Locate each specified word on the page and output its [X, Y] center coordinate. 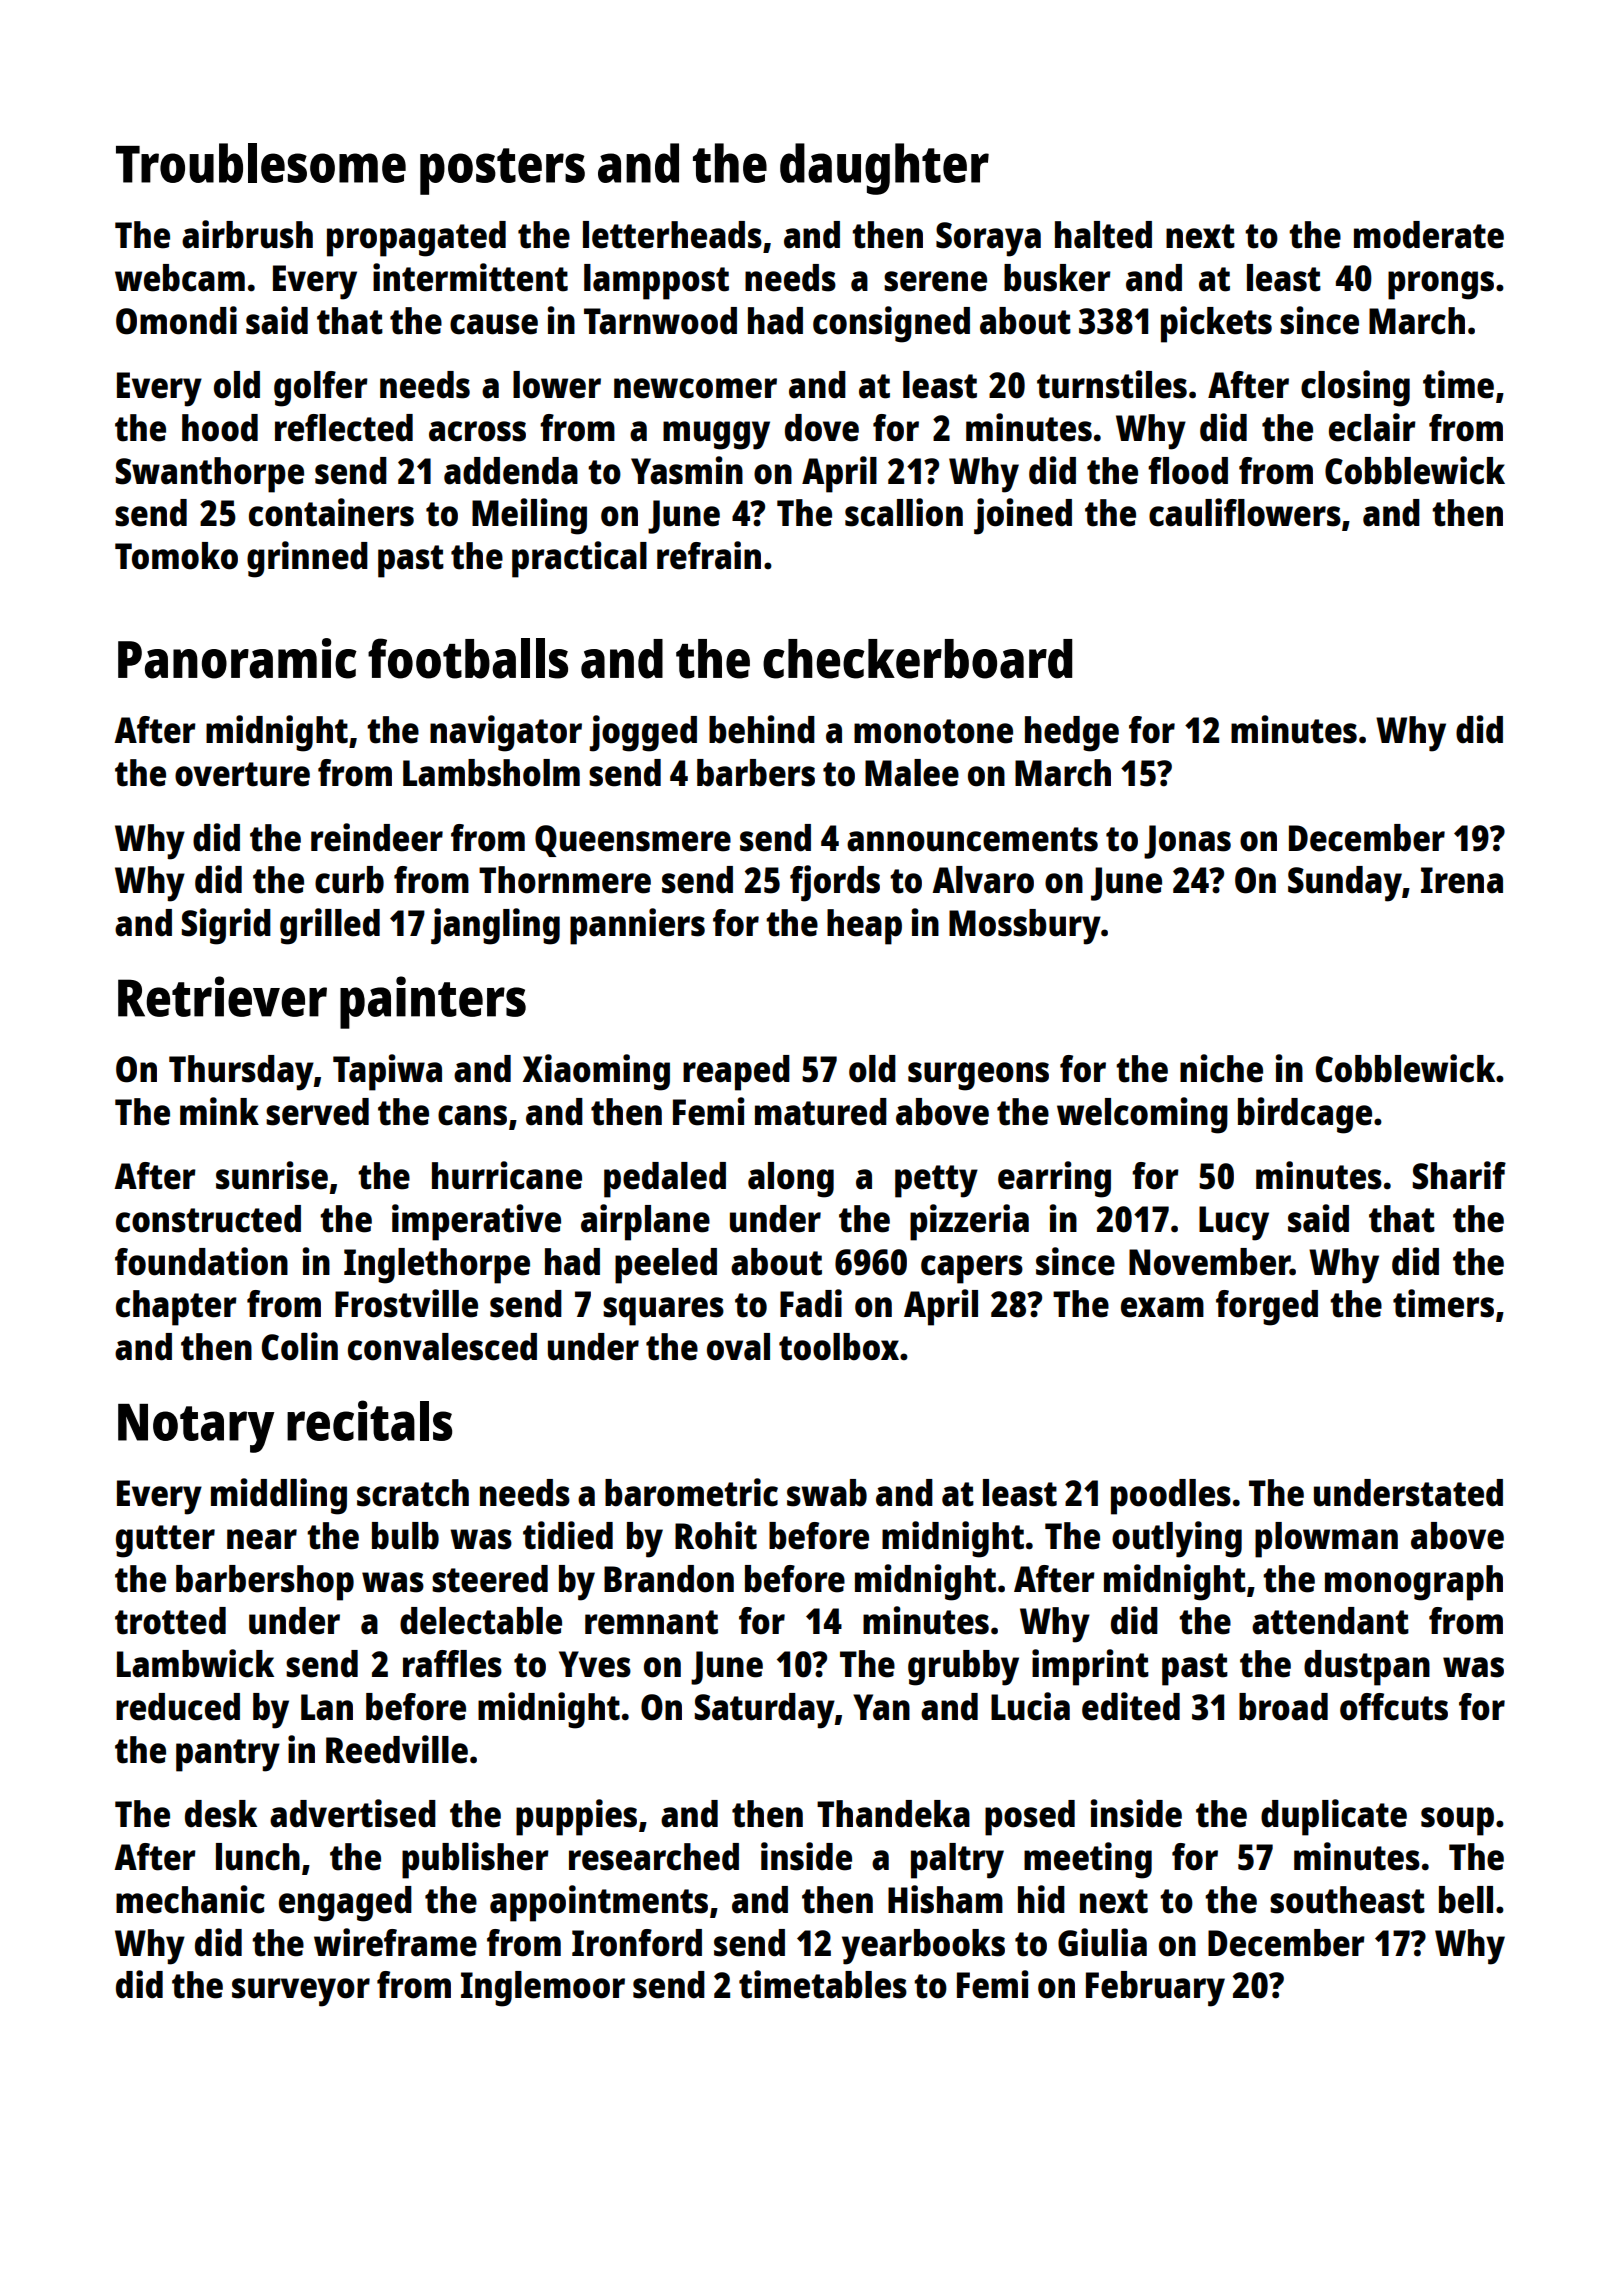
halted [1103, 235]
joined [1023, 516]
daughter [884, 169]
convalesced [442, 1347]
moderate [1429, 235]
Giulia [1102, 1942]
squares [663, 1311]
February [1155, 1989]
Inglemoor [543, 1989]
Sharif [1459, 1175]
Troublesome [261, 163]
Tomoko [176, 556]
